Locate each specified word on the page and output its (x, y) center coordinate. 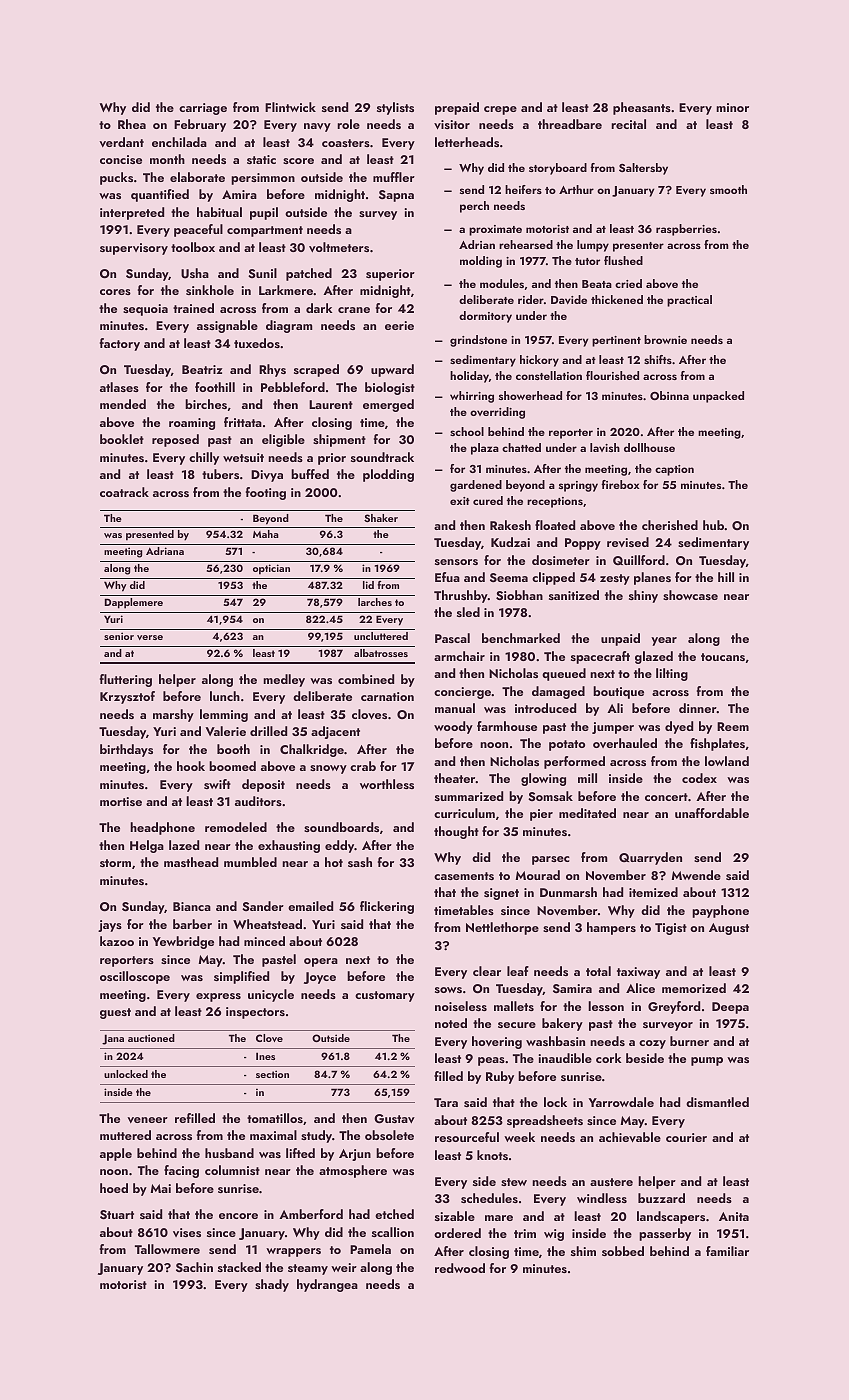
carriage (203, 109)
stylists (395, 108)
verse (150, 637)
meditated (587, 813)
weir (344, 1267)
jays (110, 926)
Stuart (117, 1215)
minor (732, 107)
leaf (518, 971)
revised (628, 542)
